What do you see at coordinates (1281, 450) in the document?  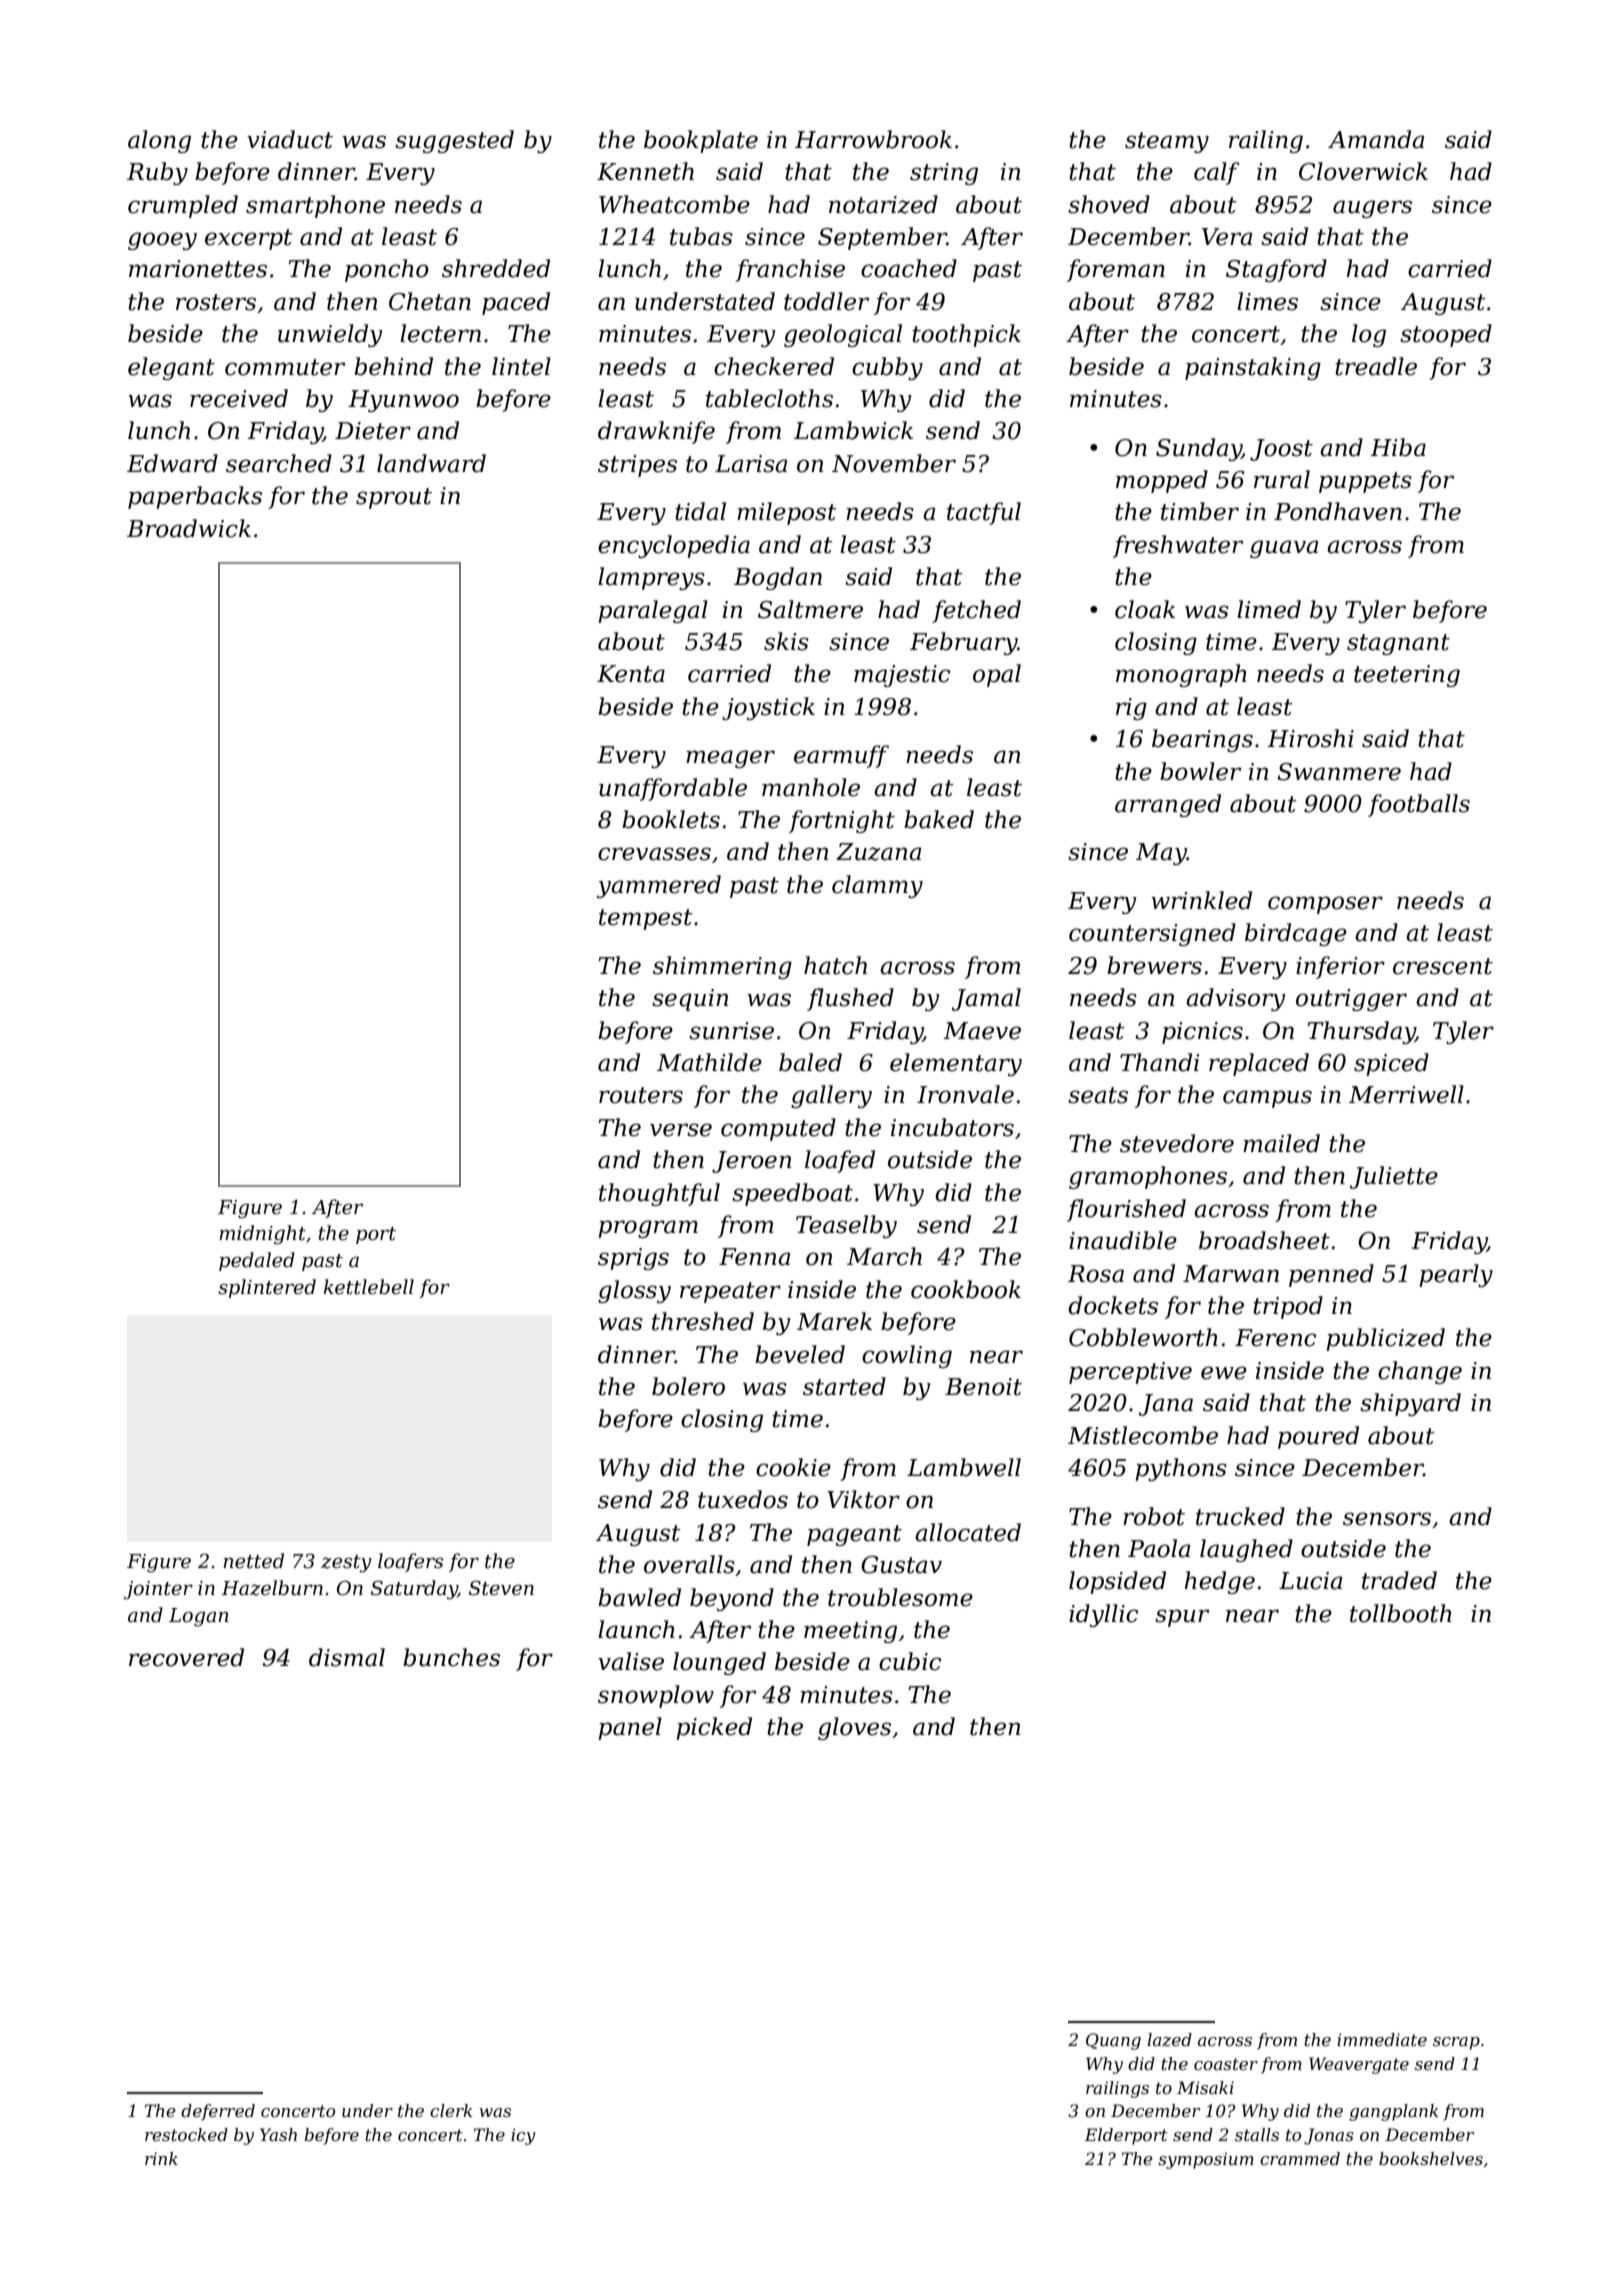 I see `Joost` at bounding box center [1281, 450].
